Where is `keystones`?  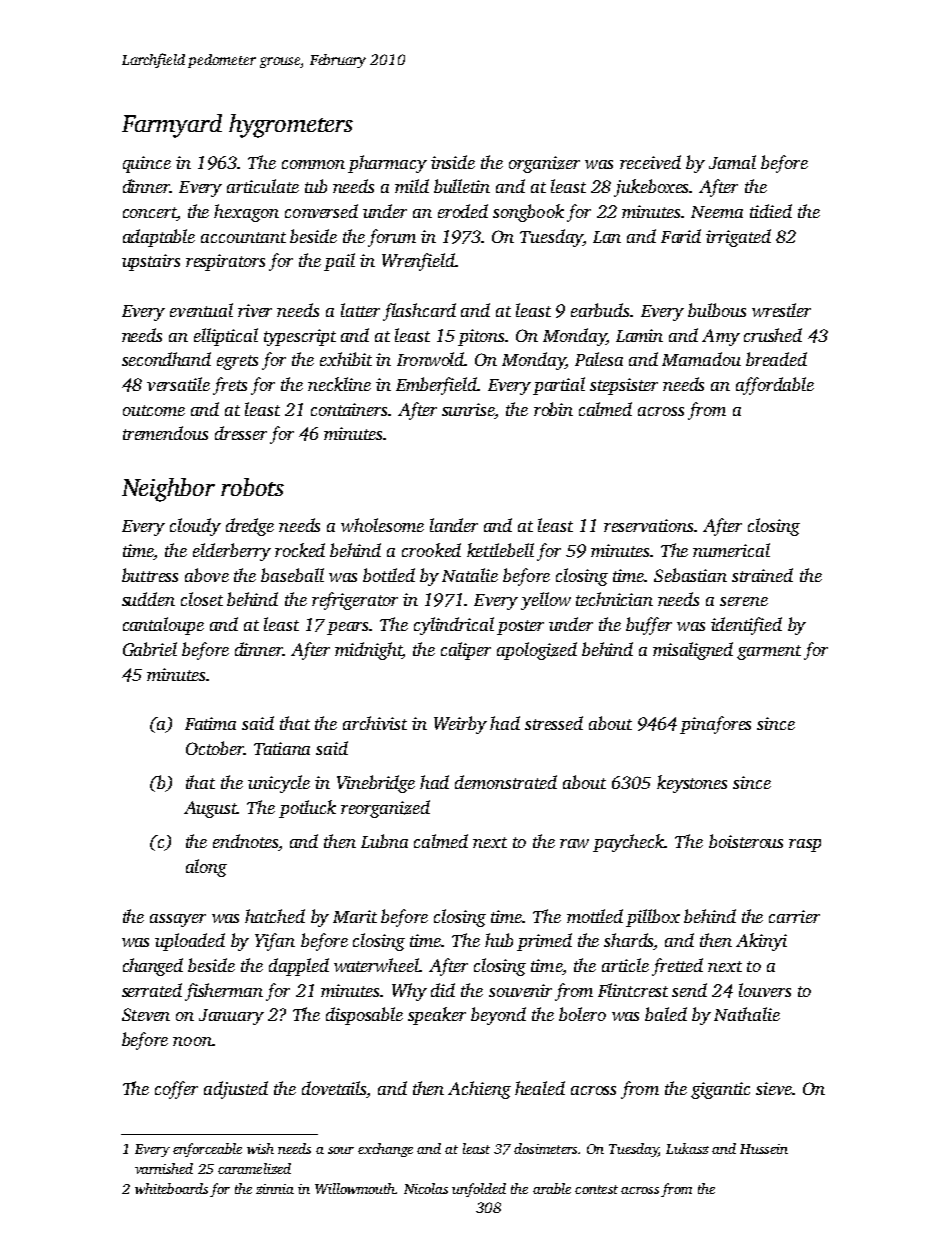 keystones is located at coordinates (692, 784).
